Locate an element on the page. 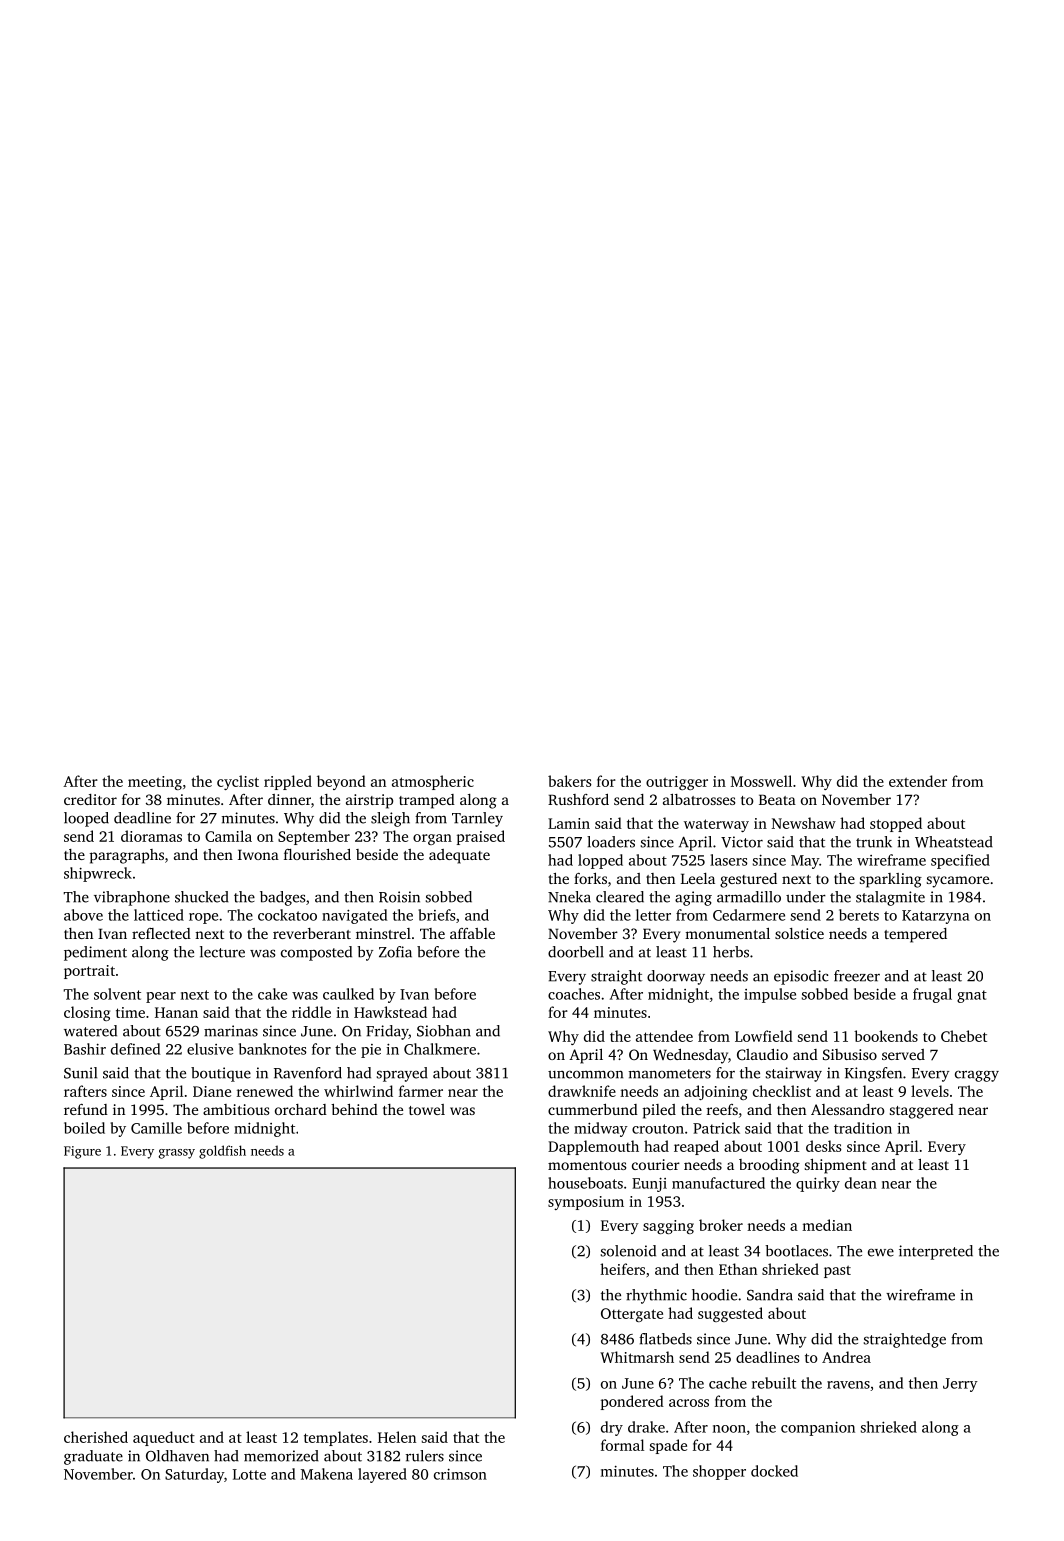  Lamin is located at coordinates (569, 823).
